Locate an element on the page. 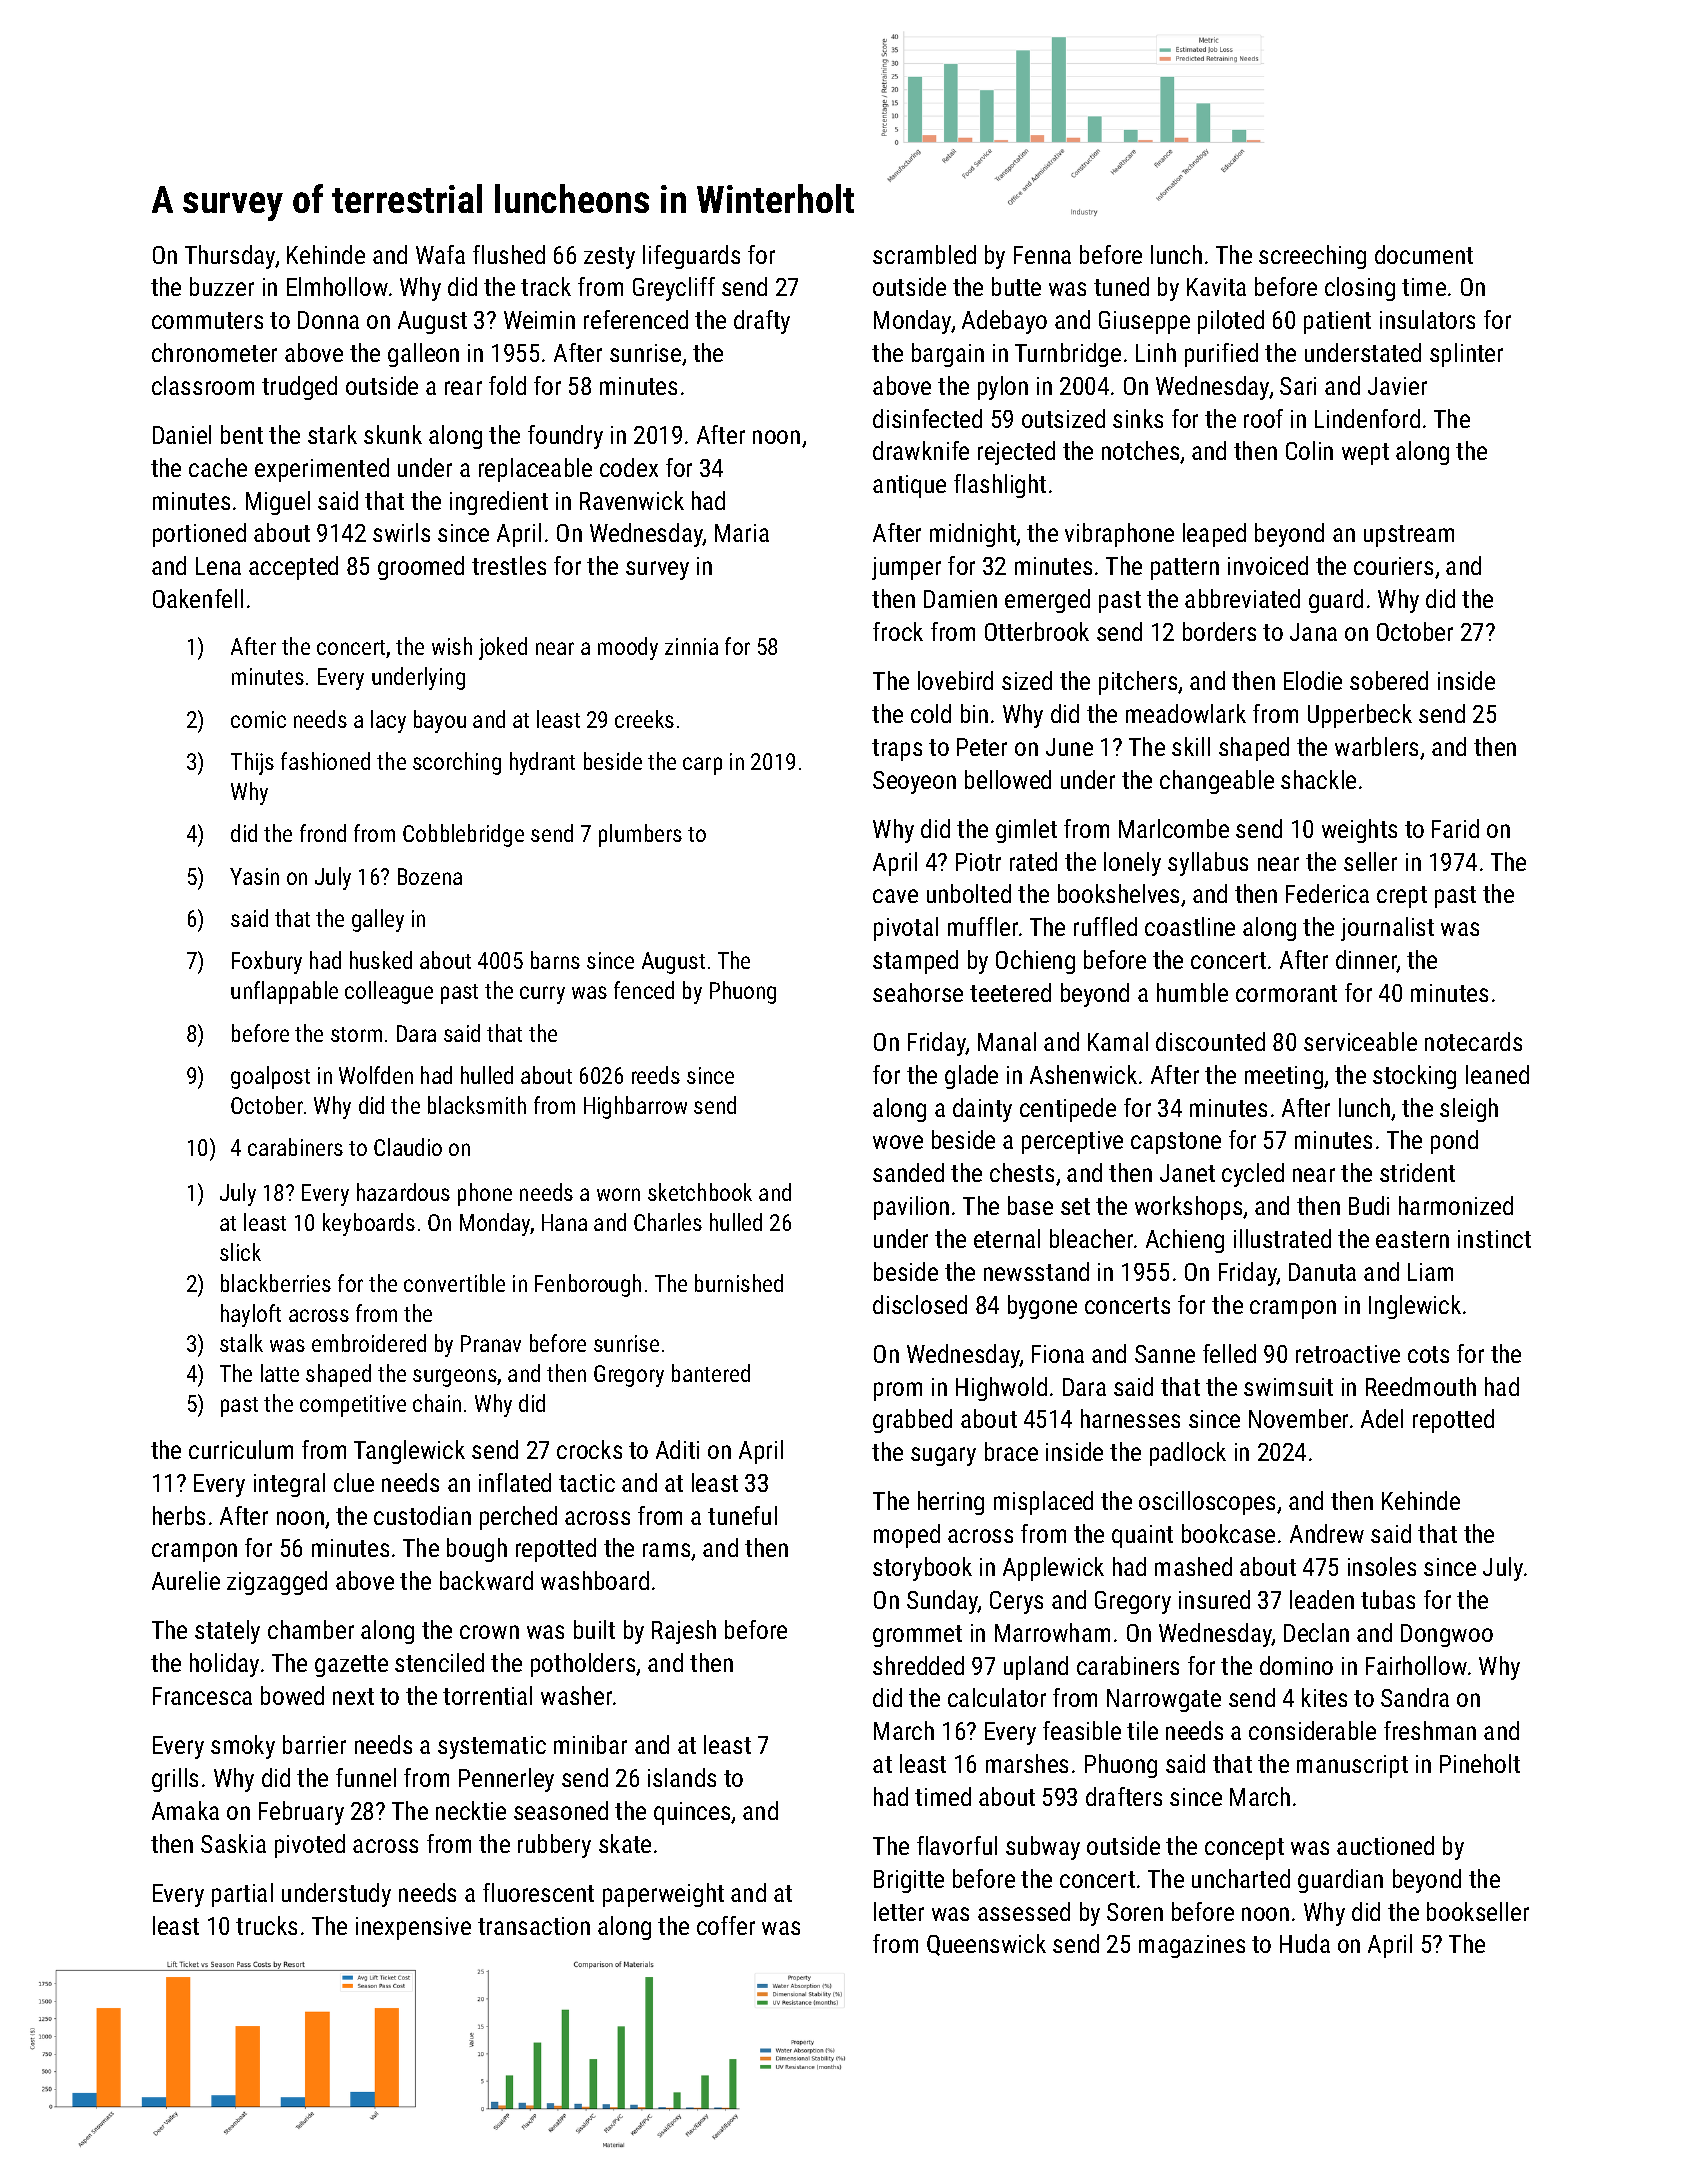 Image resolution: width=1683 pixels, height=2178 pixels. auctioned is located at coordinates (1385, 1845).
